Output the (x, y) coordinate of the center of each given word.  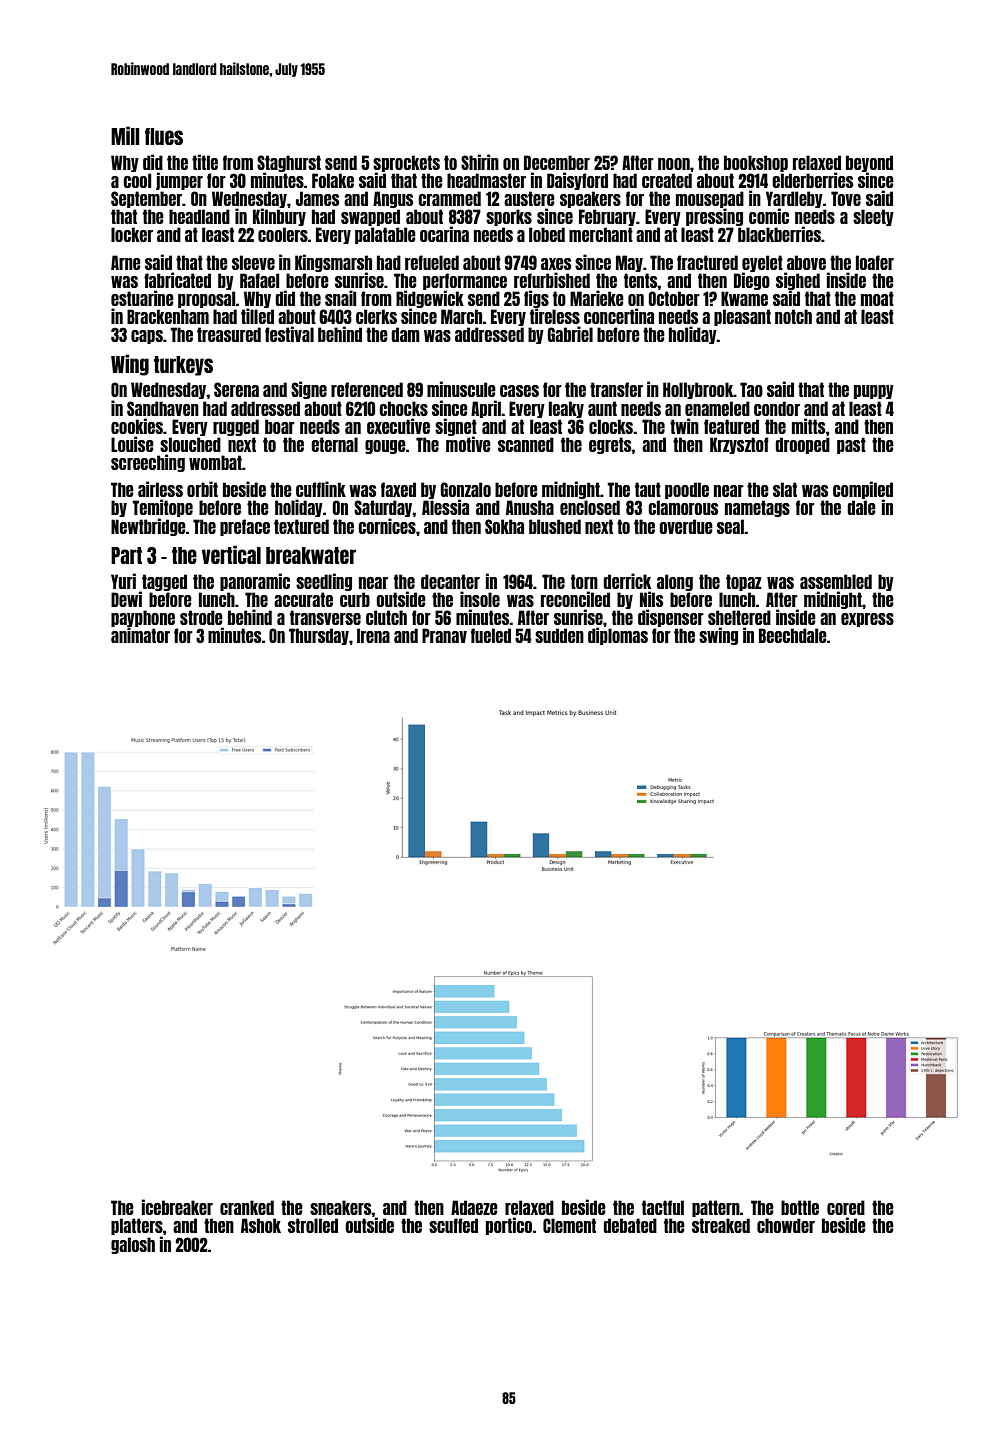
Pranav (444, 635)
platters (137, 1226)
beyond (869, 163)
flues (164, 136)
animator (140, 635)
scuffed (453, 1225)
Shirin (480, 162)
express (867, 620)
